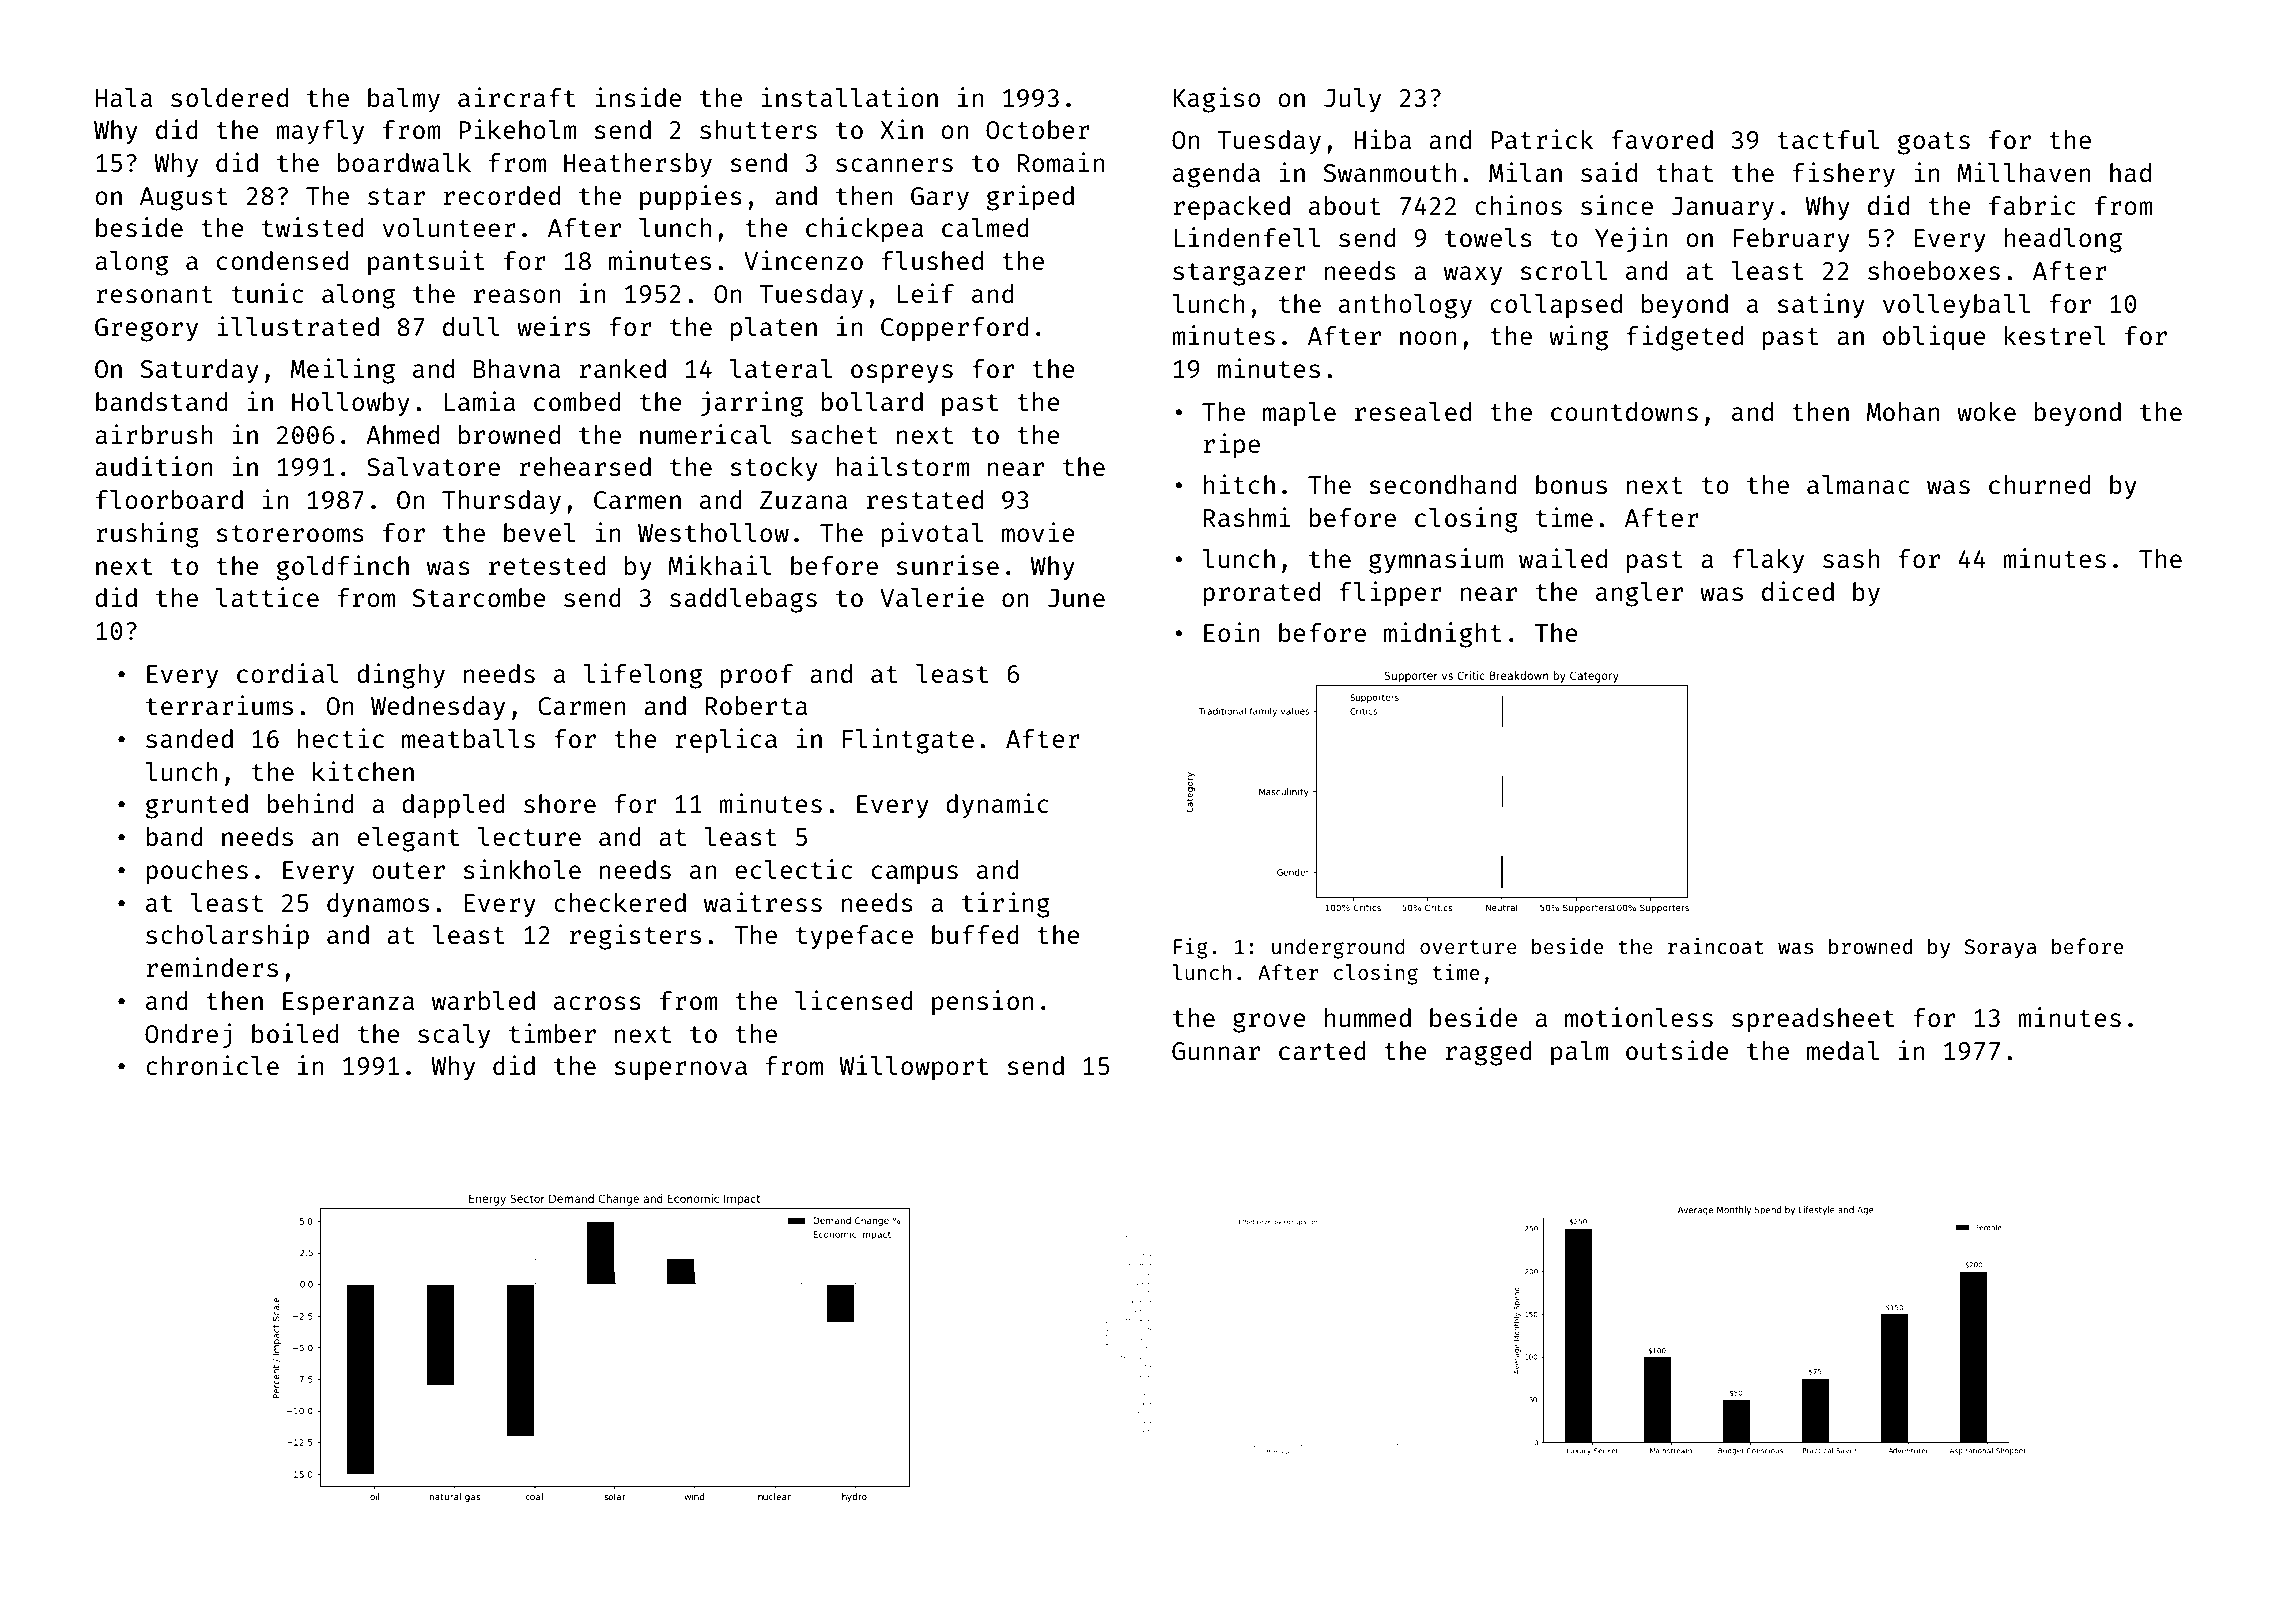 This image has height=1620, width=2292. What do you see at coordinates (1609, 172) in the image?
I see `said` at bounding box center [1609, 172].
